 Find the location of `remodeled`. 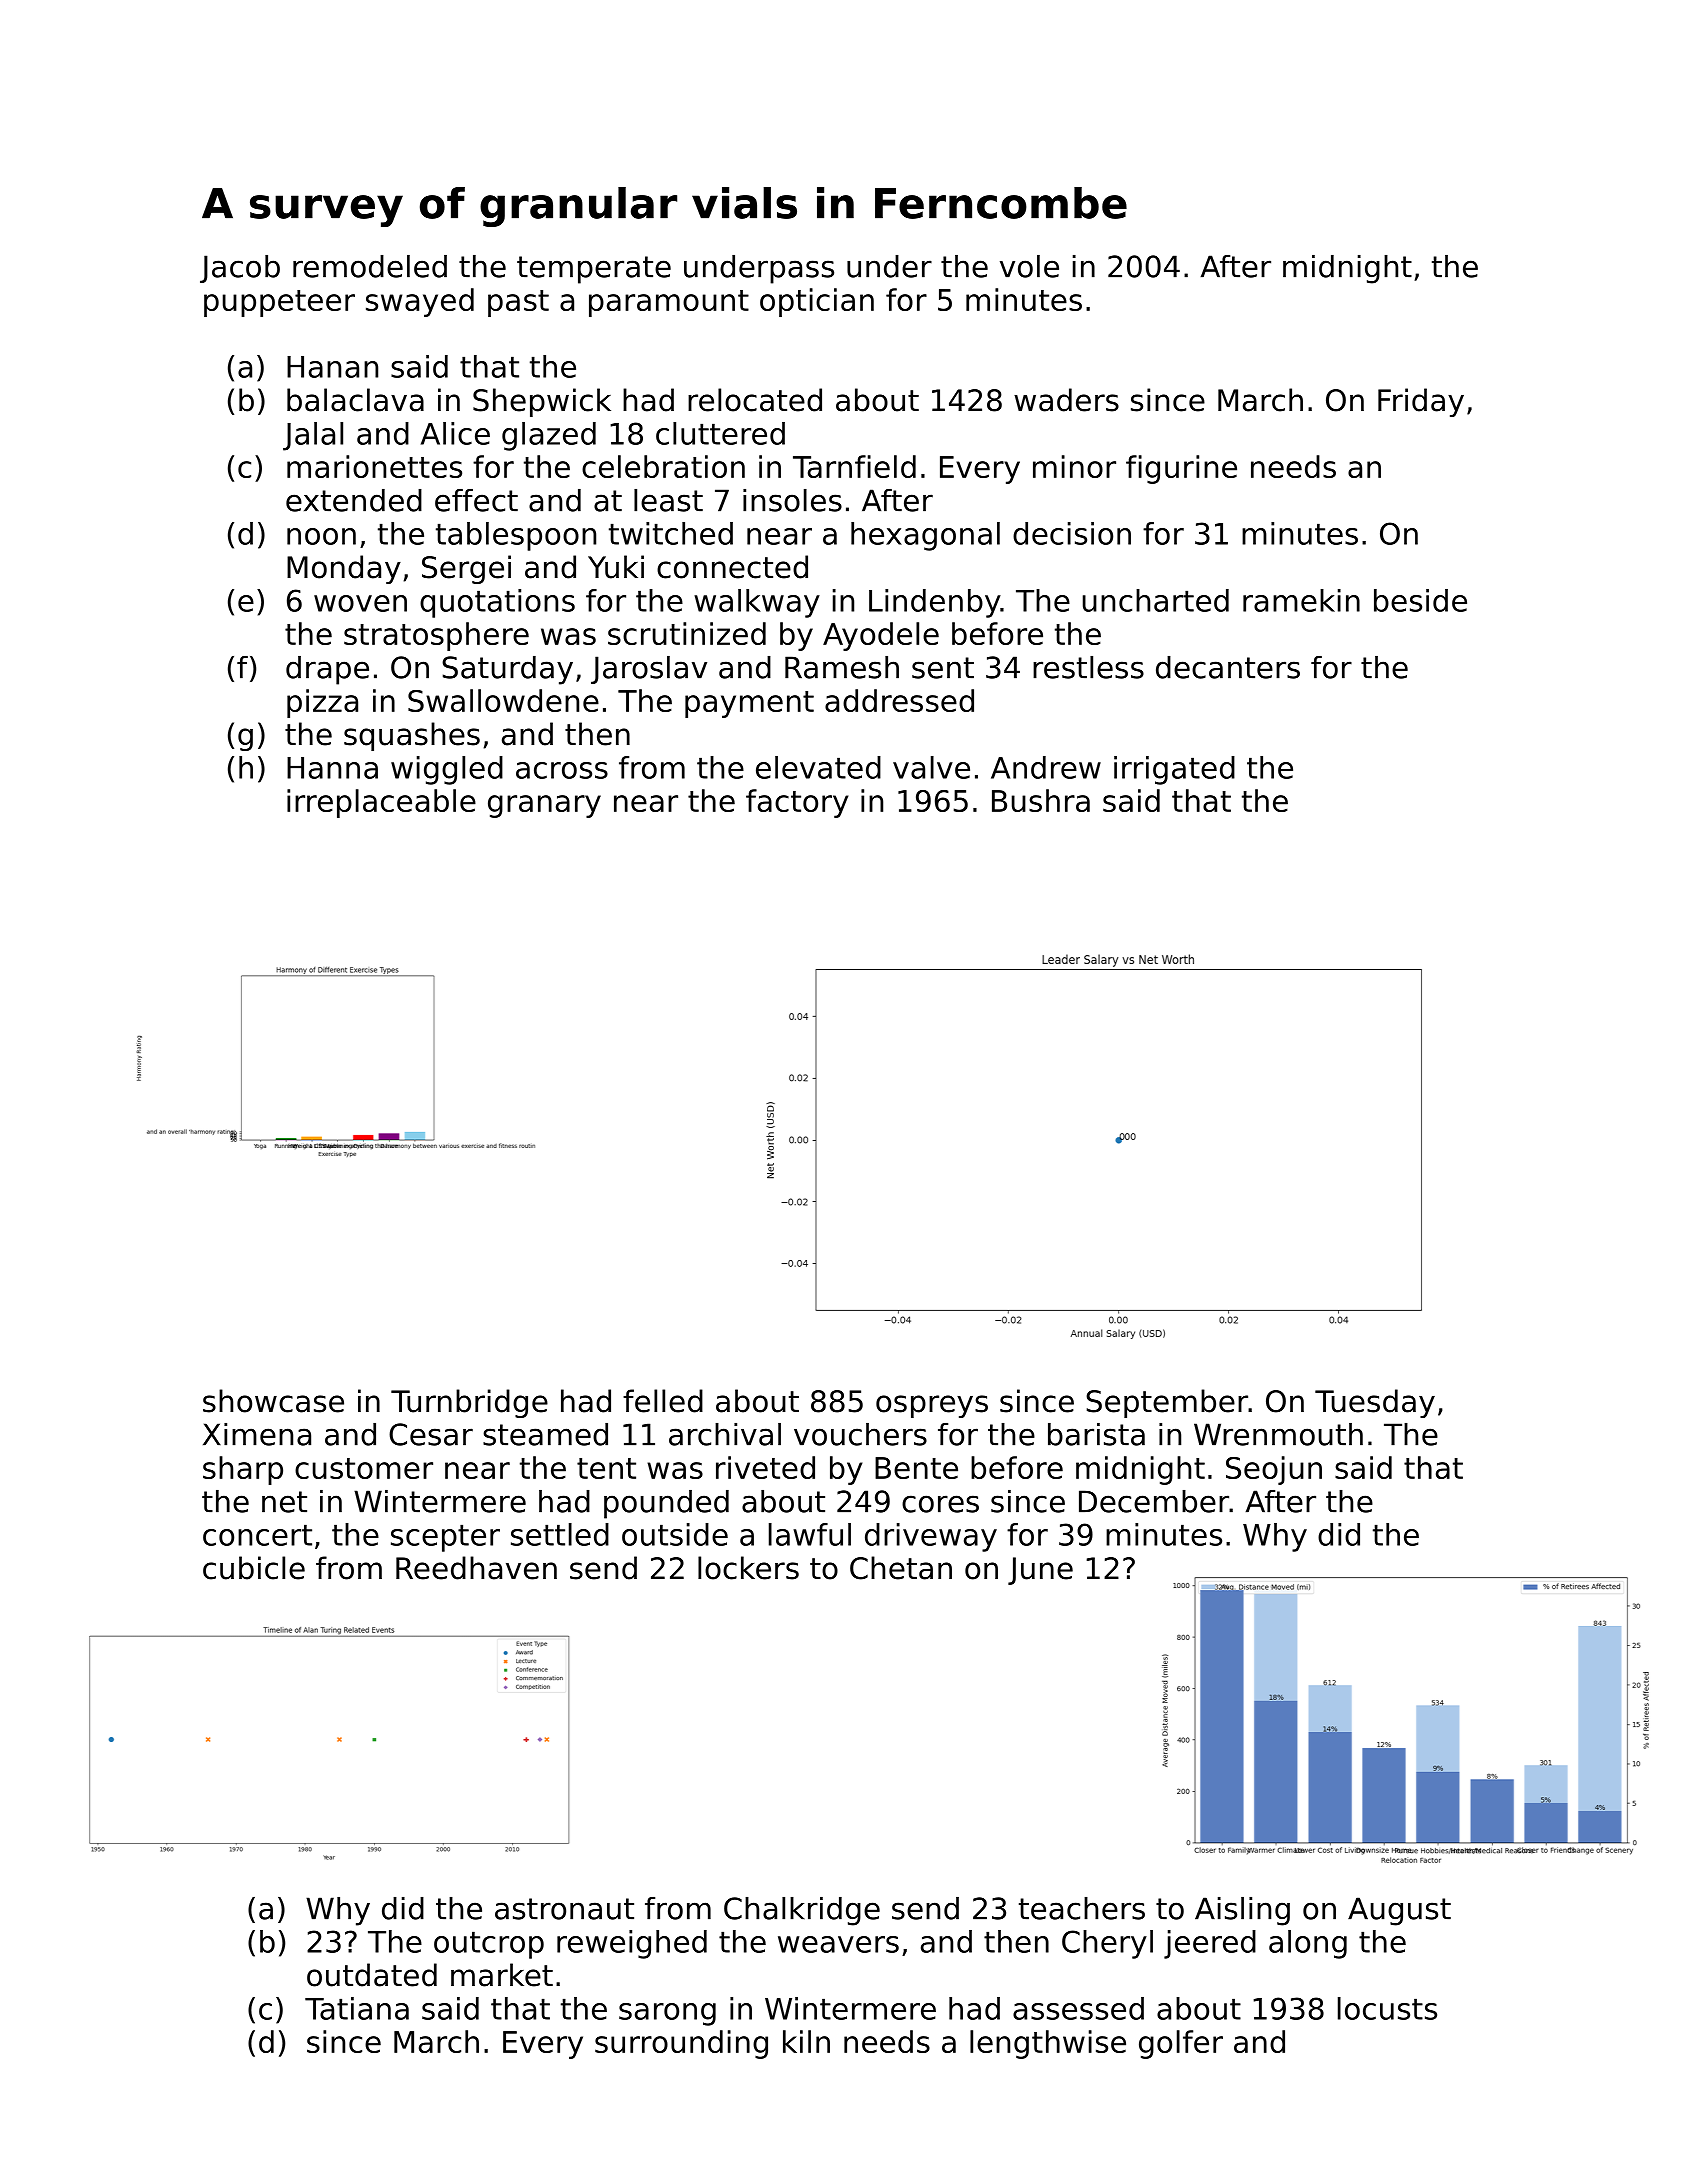

remodeled is located at coordinates (370, 266).
